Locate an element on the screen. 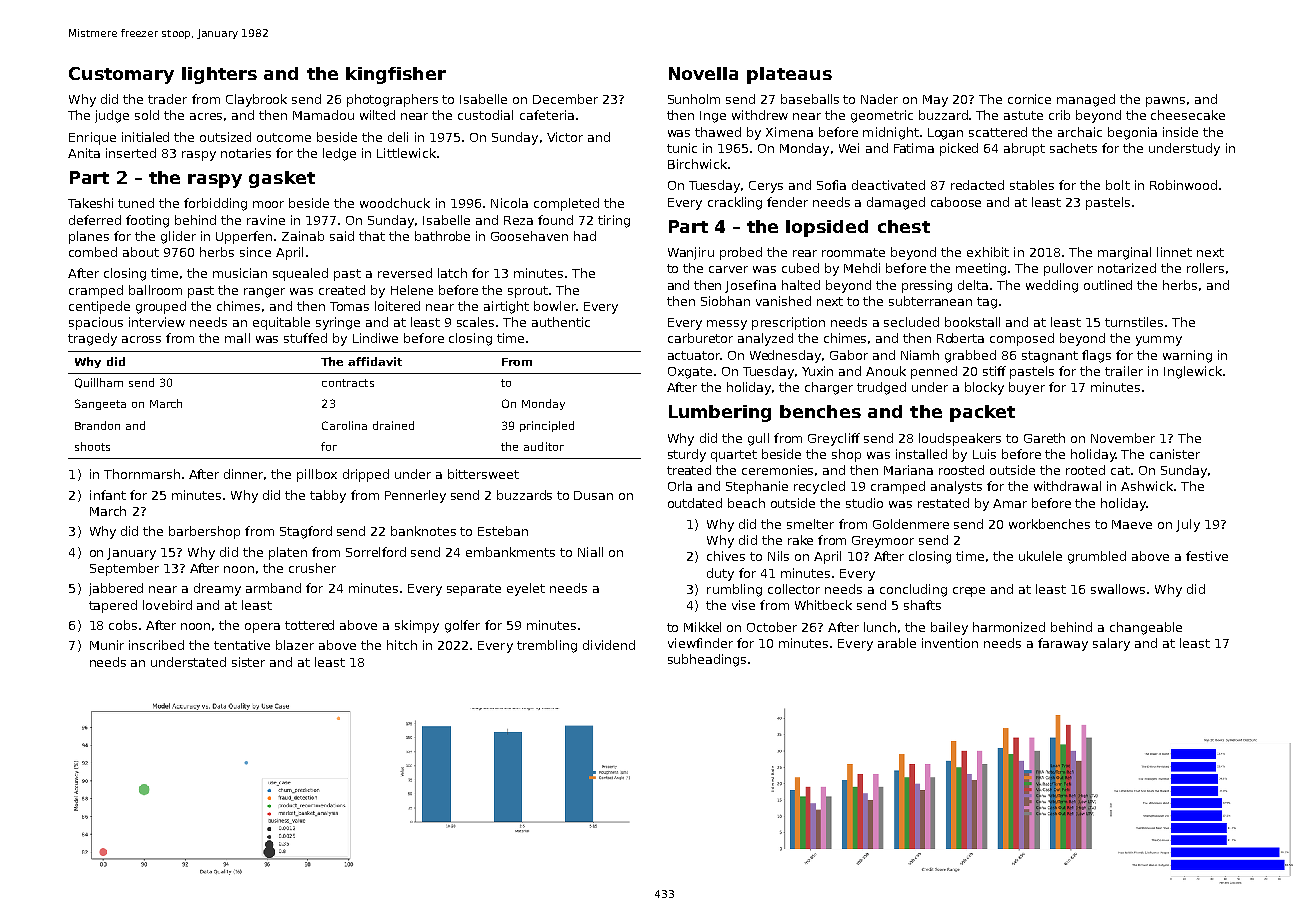  lighters is located at coordinates (219, 75).
